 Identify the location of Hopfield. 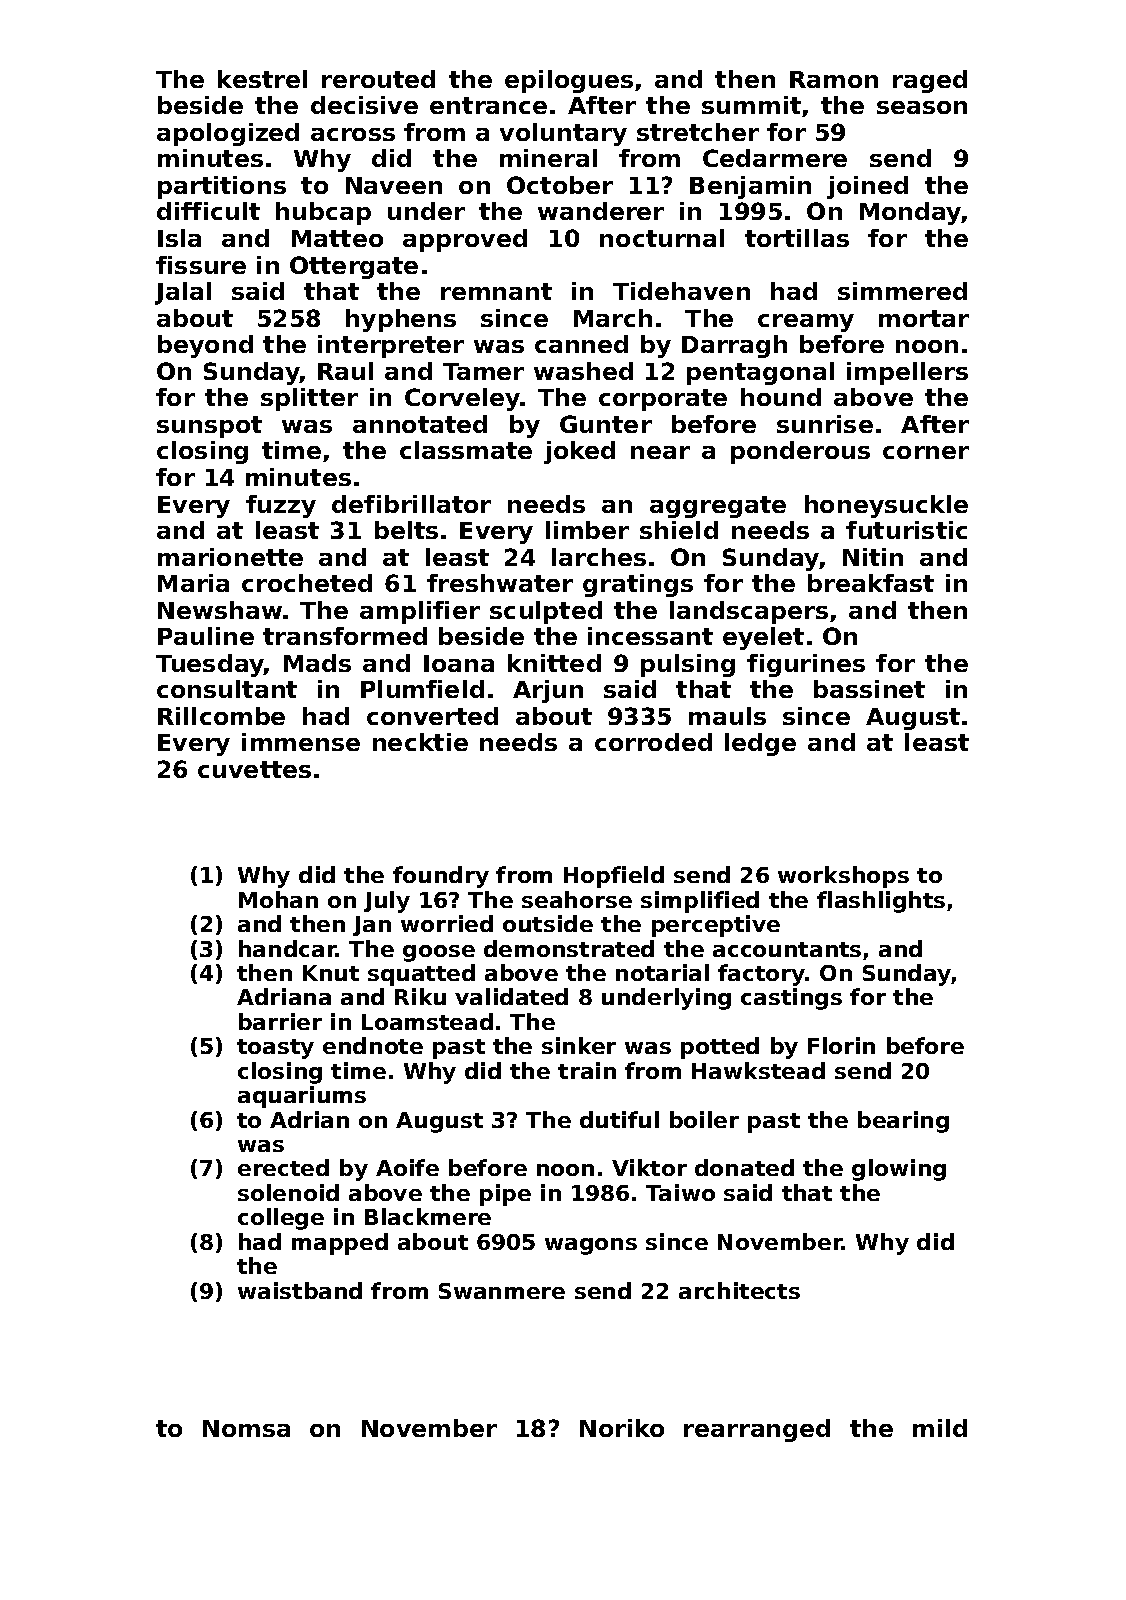
(614, 877).
